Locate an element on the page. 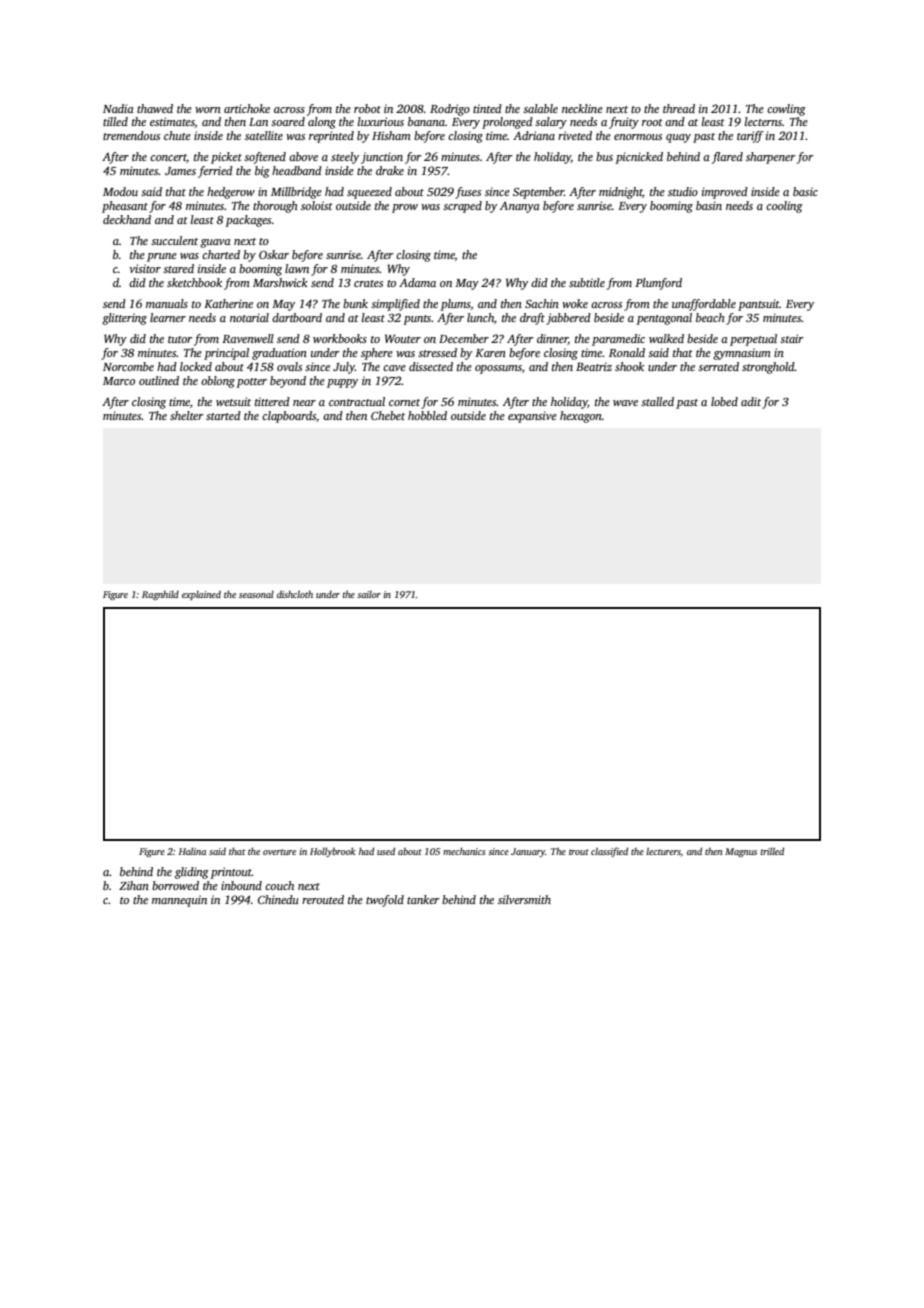  hexagon is located at coordinates (581, 417).
